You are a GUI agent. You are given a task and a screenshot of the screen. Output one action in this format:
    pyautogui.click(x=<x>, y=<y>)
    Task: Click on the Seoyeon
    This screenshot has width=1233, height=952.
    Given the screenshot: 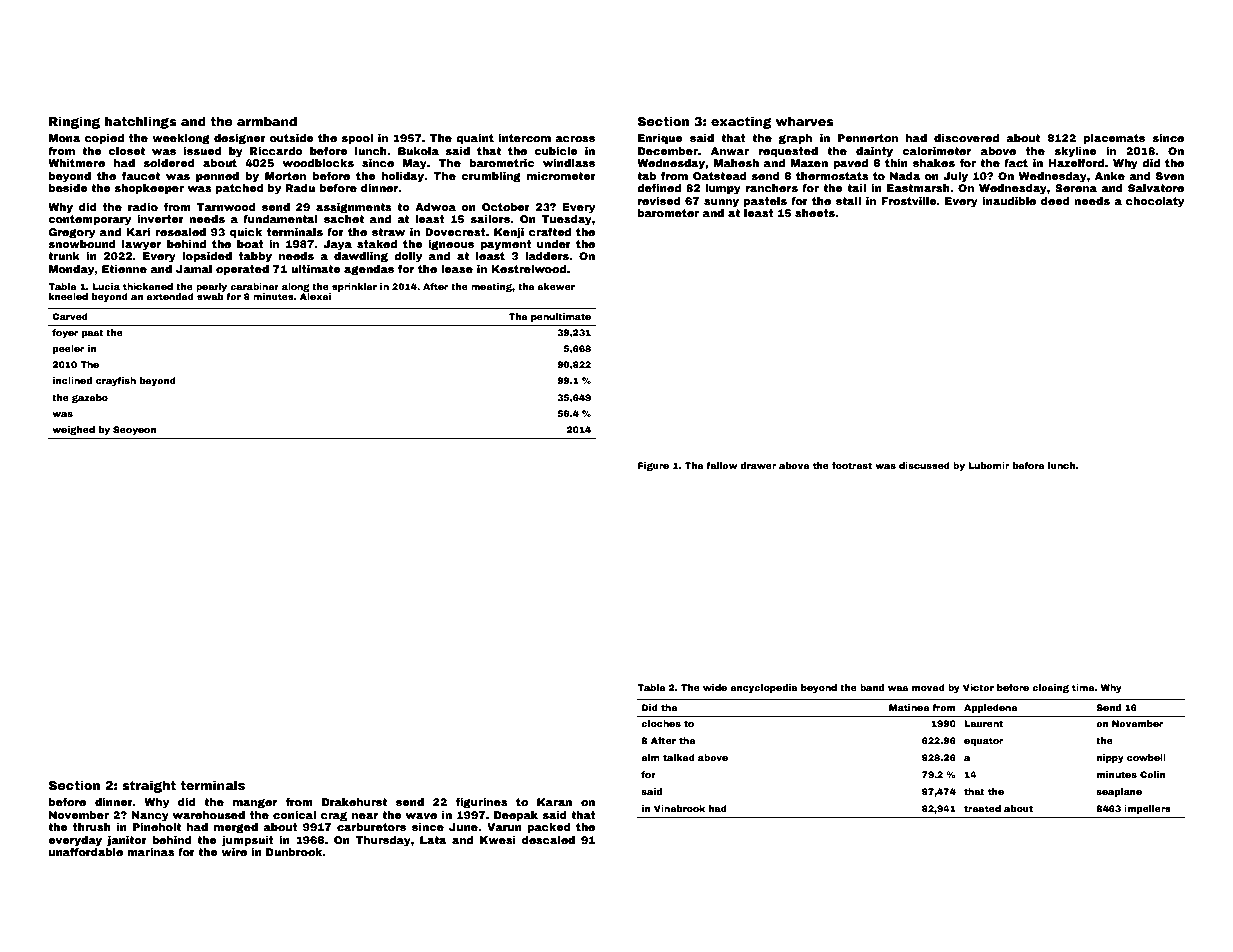 What is the action you would take?
    pyautogui.click(x=134, y=430)
